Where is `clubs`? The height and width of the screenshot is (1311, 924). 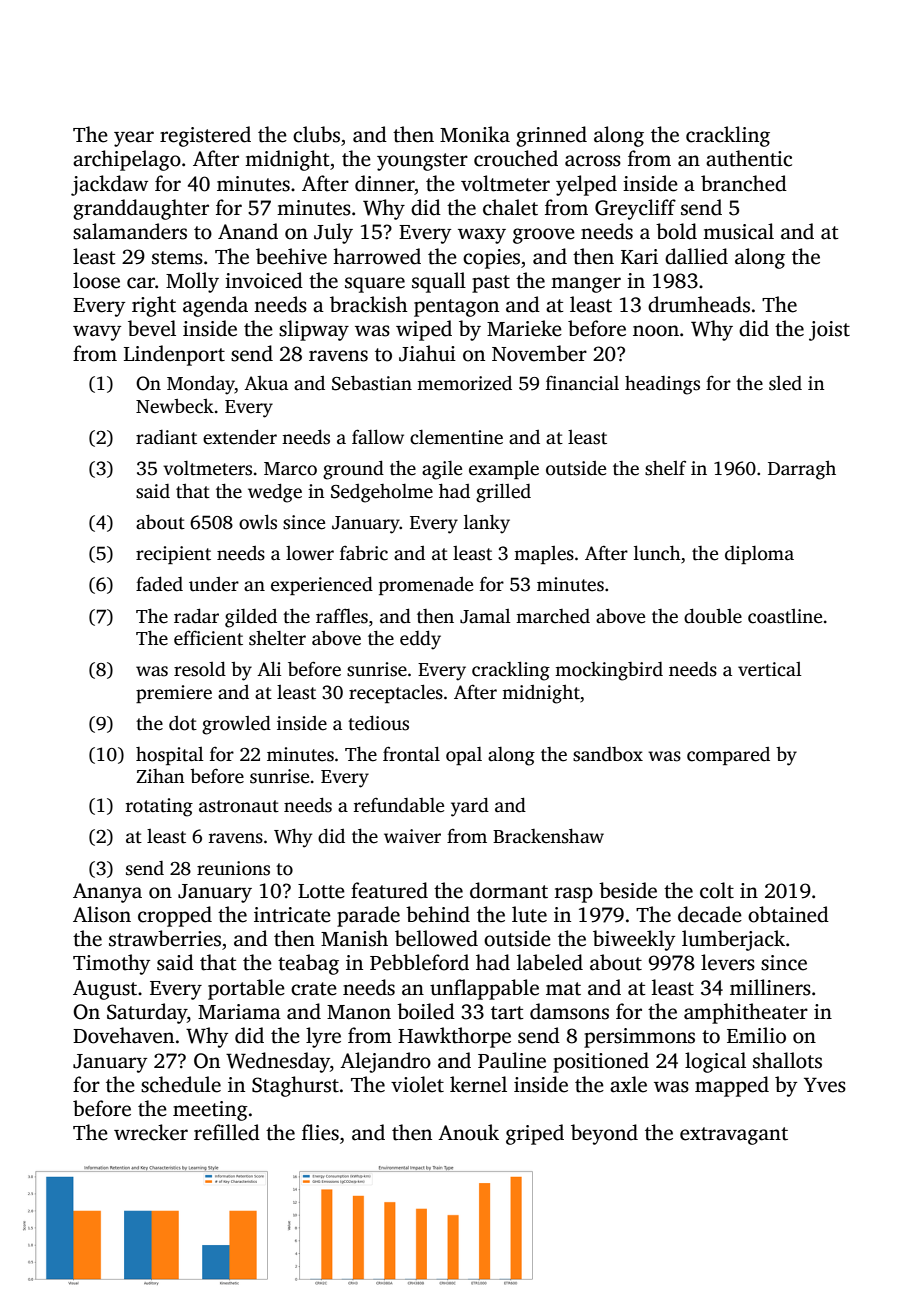
clubs is located at coordinates (316, 134).
